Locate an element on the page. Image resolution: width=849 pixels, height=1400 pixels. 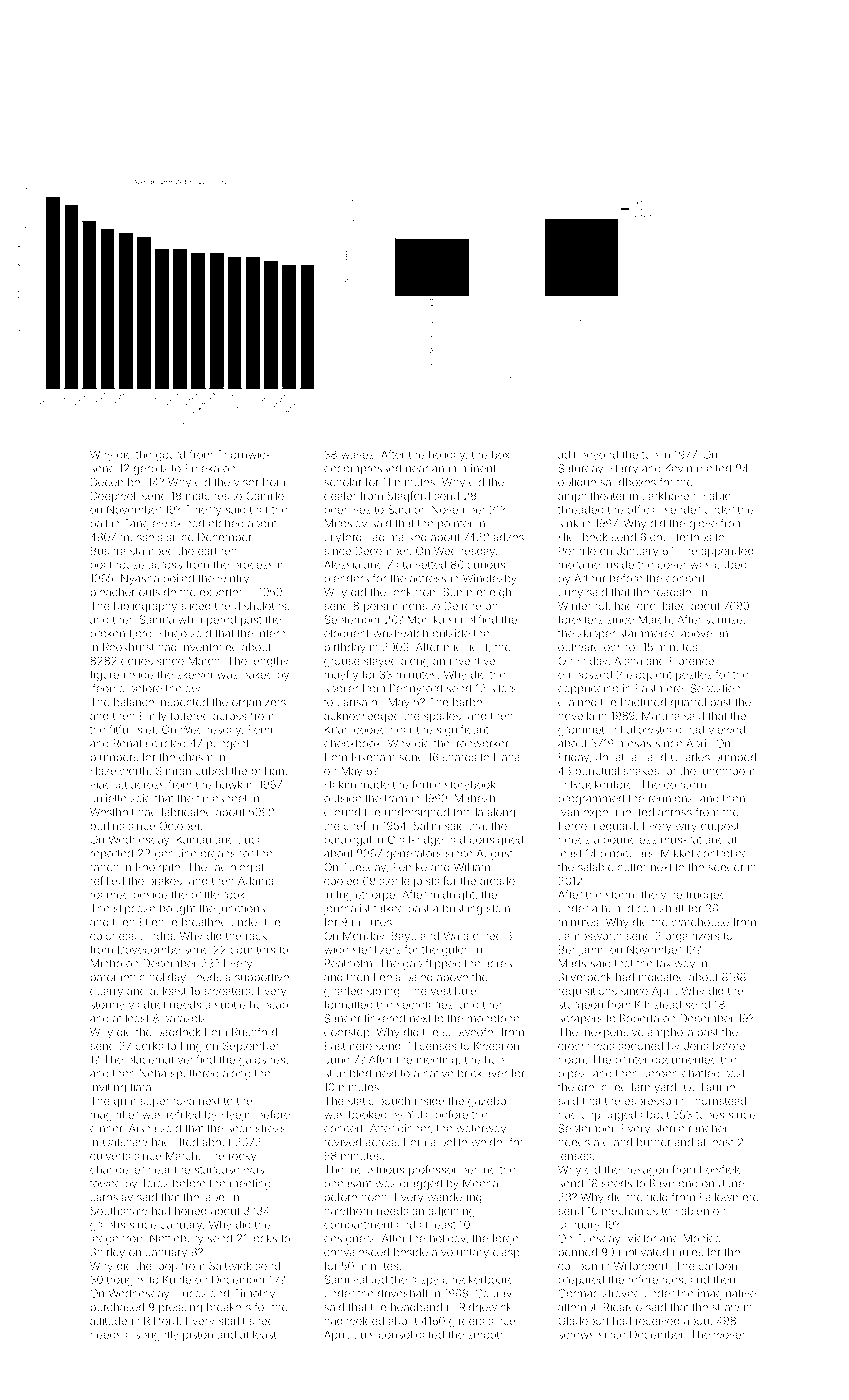
woven is located at coordinates (731, 1335).
